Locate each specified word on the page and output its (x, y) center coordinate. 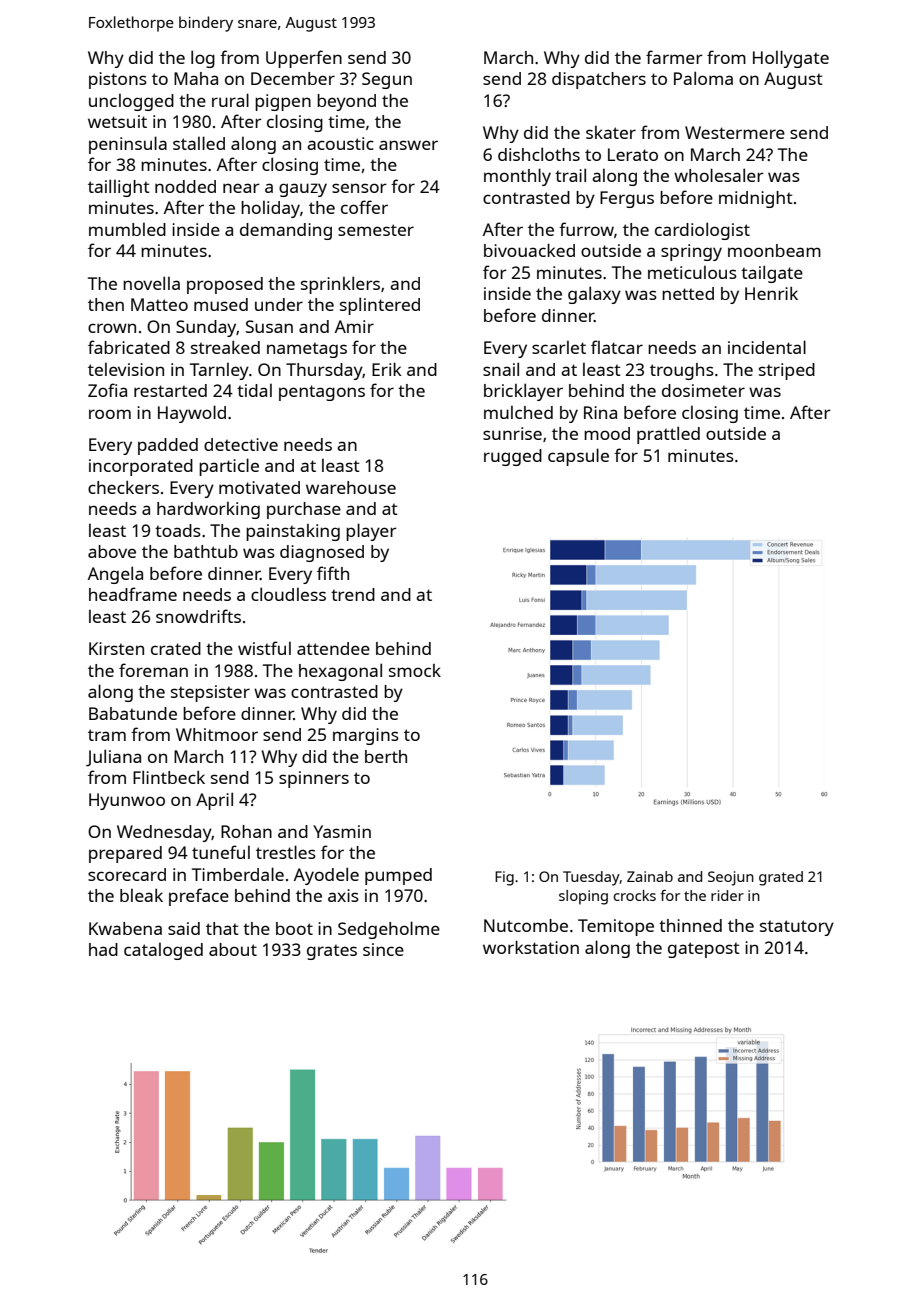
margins (366, 736)
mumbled (127, 229)
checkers (123, 487)
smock (415, 670)
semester (376, 230)
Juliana (113, 758)
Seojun (731, 878)
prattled (668, 435)
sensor (359, 188)
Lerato (633, 154)
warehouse (351, 487)
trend (353, 594)
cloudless (288, 594)
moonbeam (774, 250)
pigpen (283, 102)
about (233, 949)
